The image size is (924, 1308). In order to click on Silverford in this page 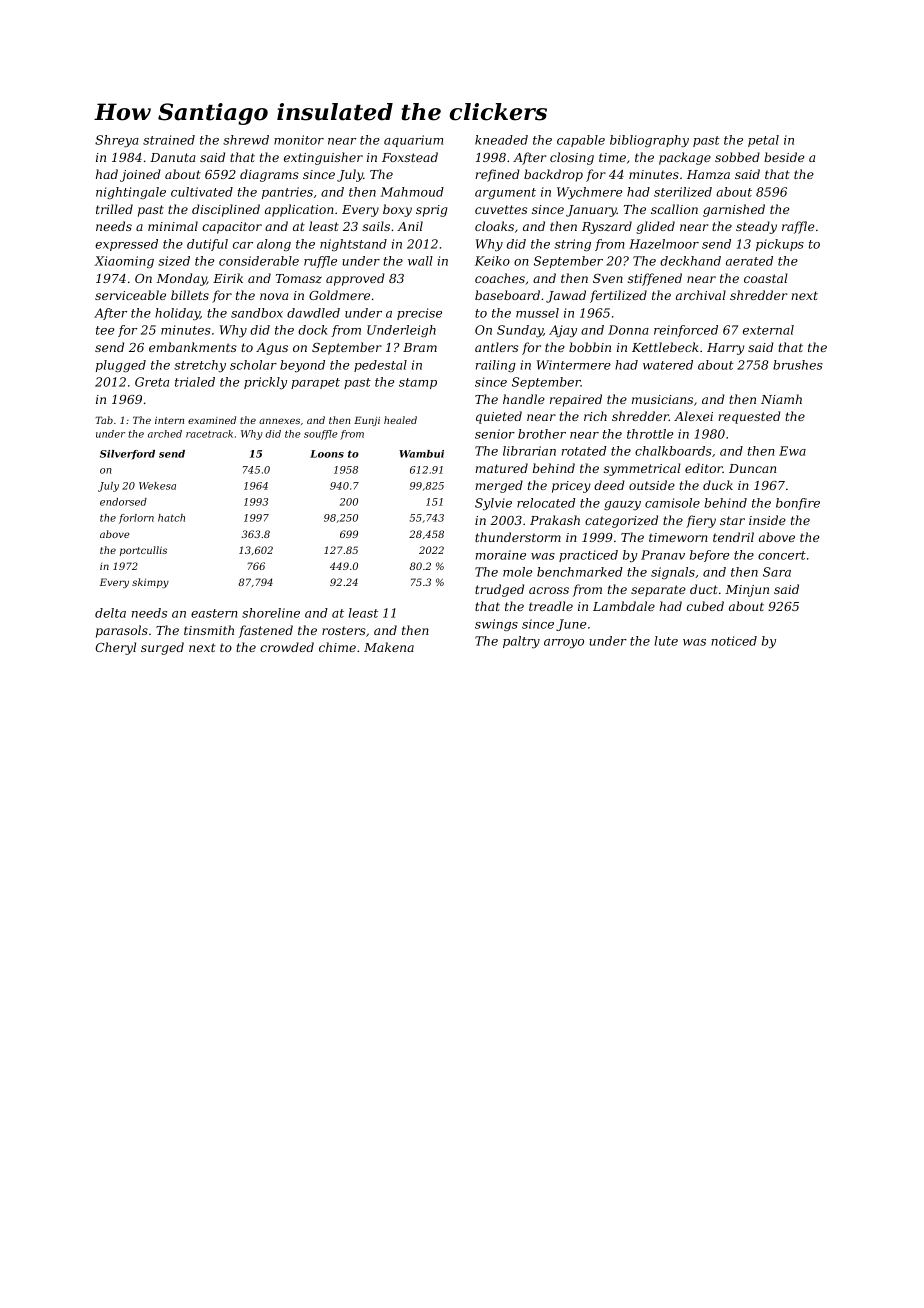, I will do `click(127, 455)`.
